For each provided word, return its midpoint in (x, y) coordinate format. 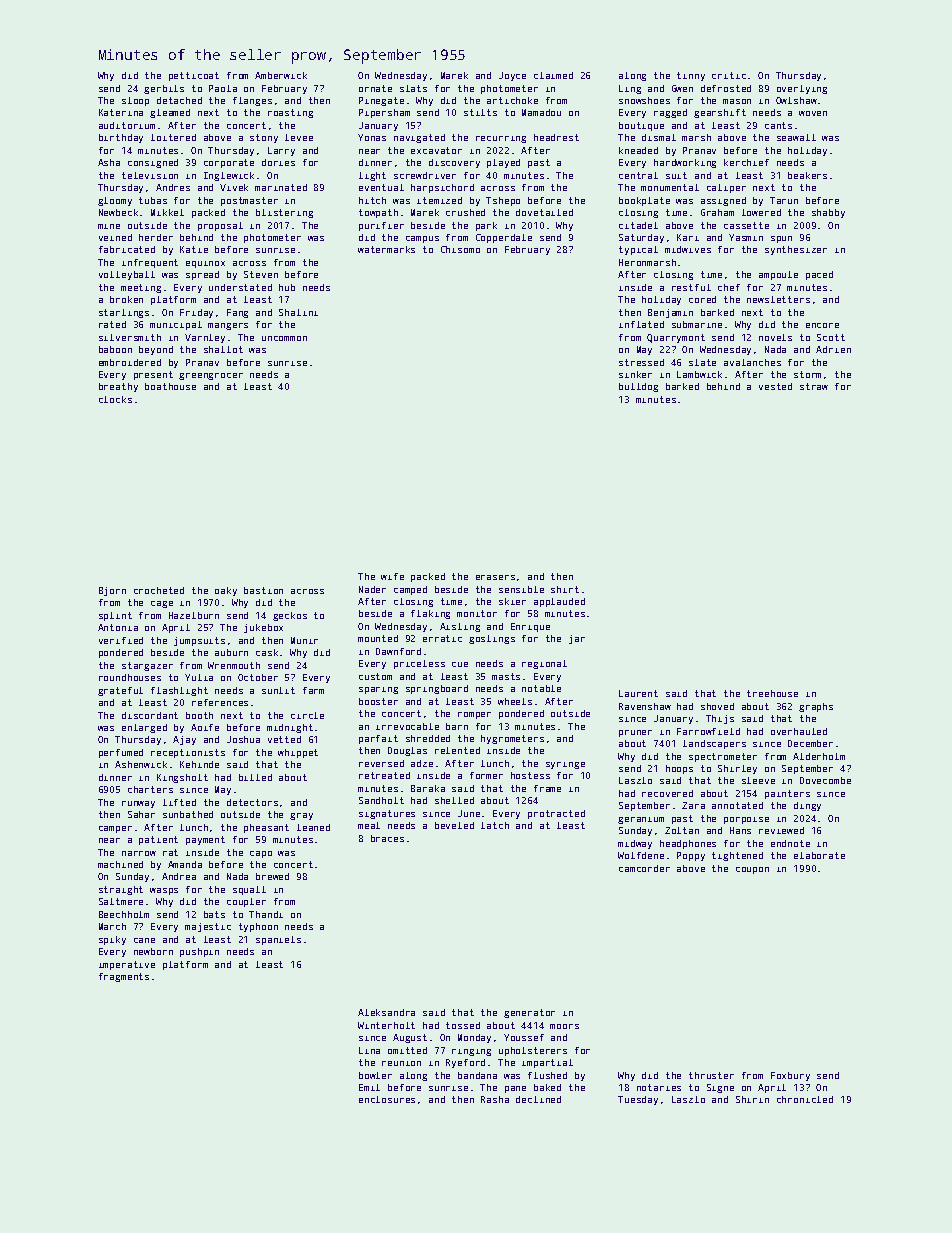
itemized (439, 200)
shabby (828, 213)
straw (814, 386)
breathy (118, 387)
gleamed (170, 113)
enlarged (144, 728)
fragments (124, 977)
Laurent (638, 693)
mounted (378, 638)
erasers (495, 577)
